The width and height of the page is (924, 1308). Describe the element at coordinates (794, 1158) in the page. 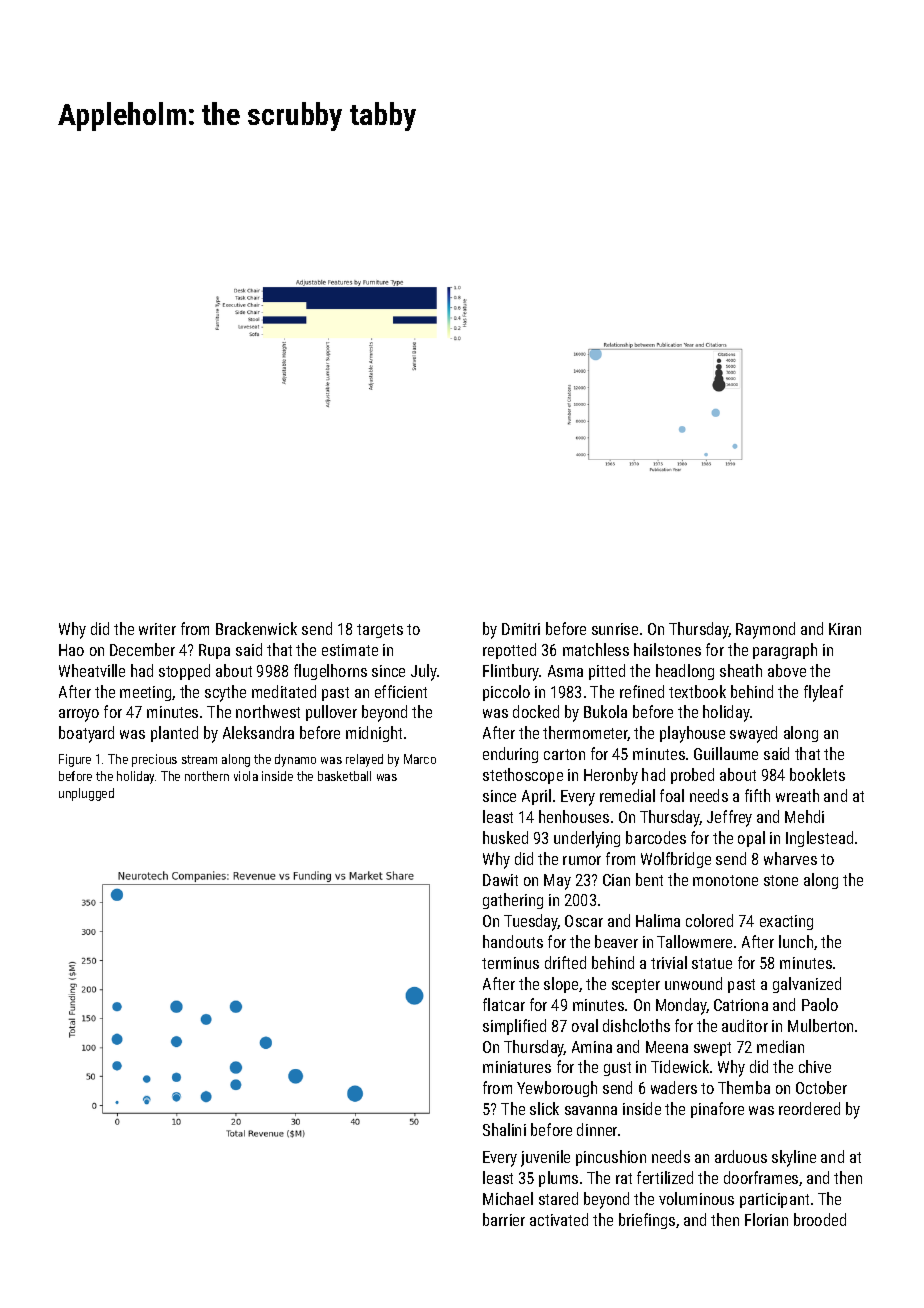

I see `skyline` at that location.
